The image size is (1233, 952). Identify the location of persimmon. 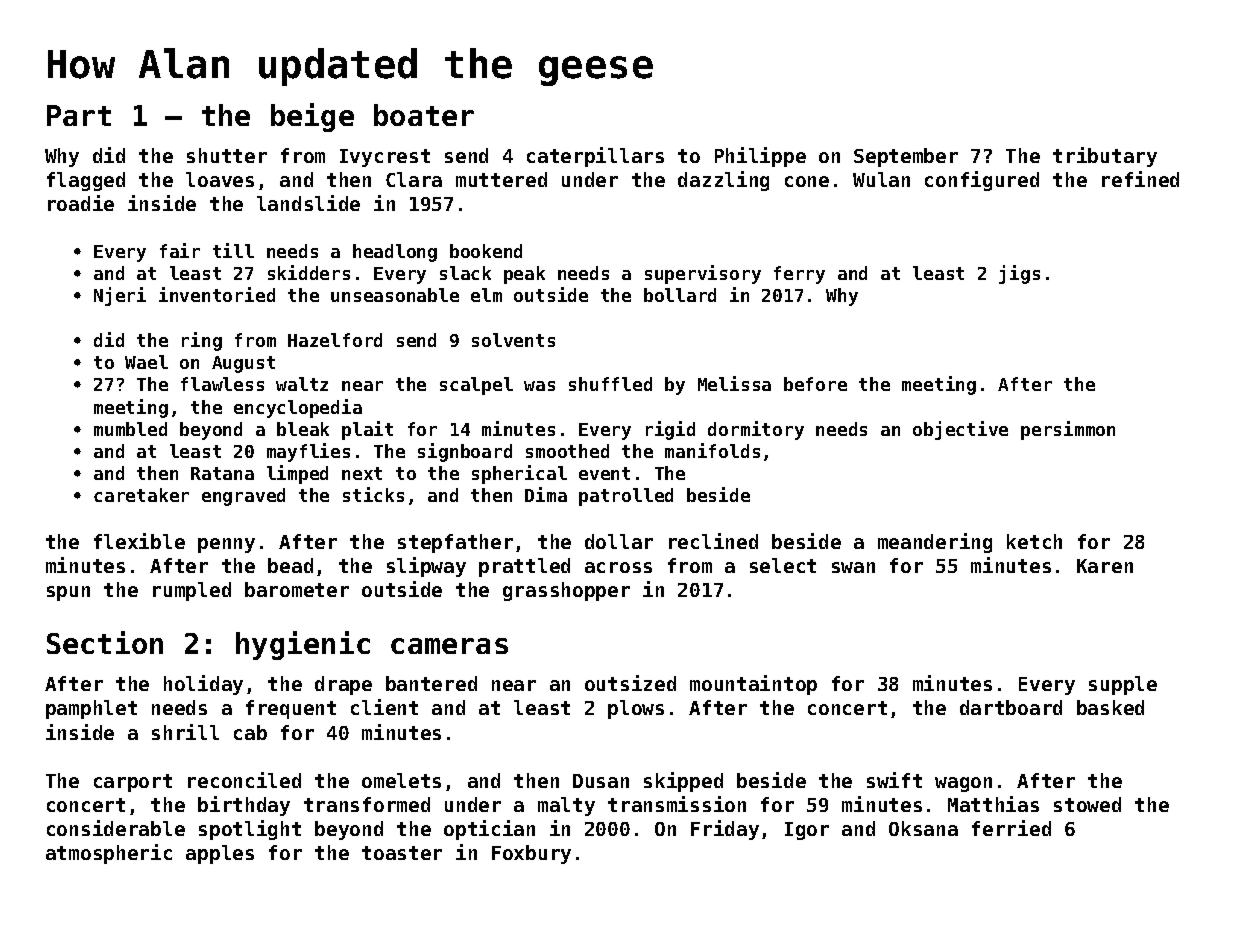
(1068, 430).
